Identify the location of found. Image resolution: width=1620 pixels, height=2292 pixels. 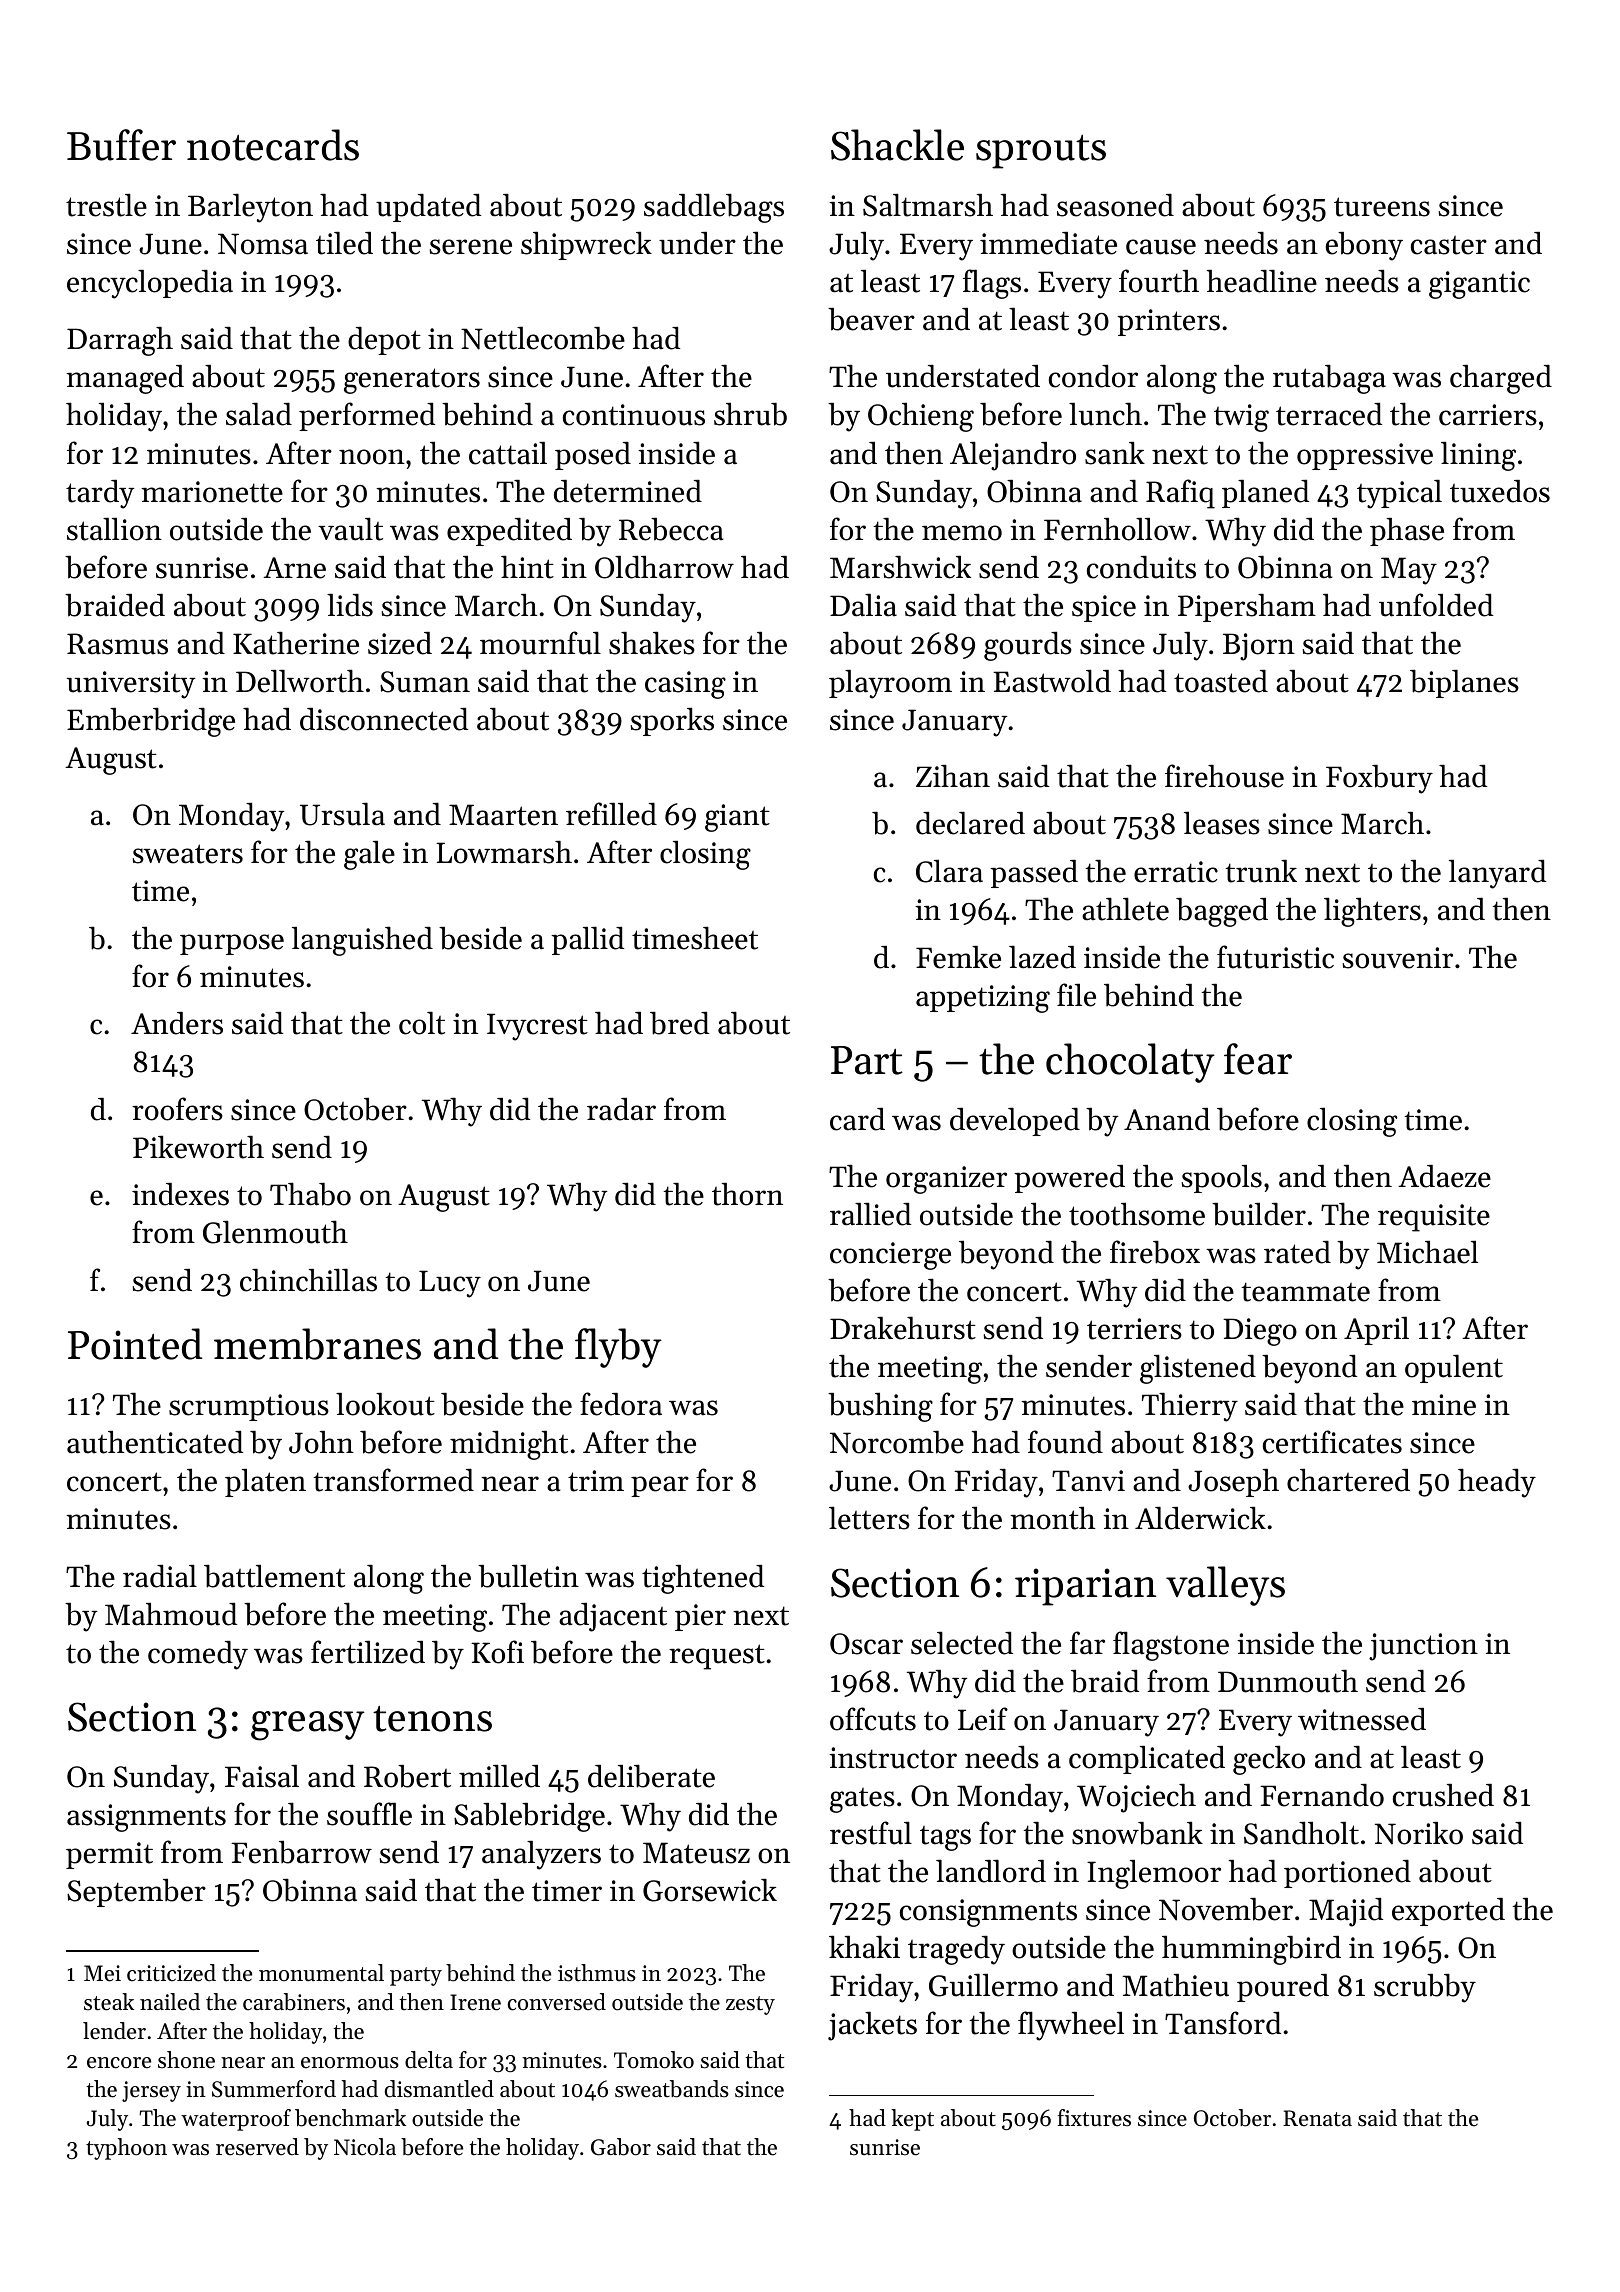
(1065, 1442).
